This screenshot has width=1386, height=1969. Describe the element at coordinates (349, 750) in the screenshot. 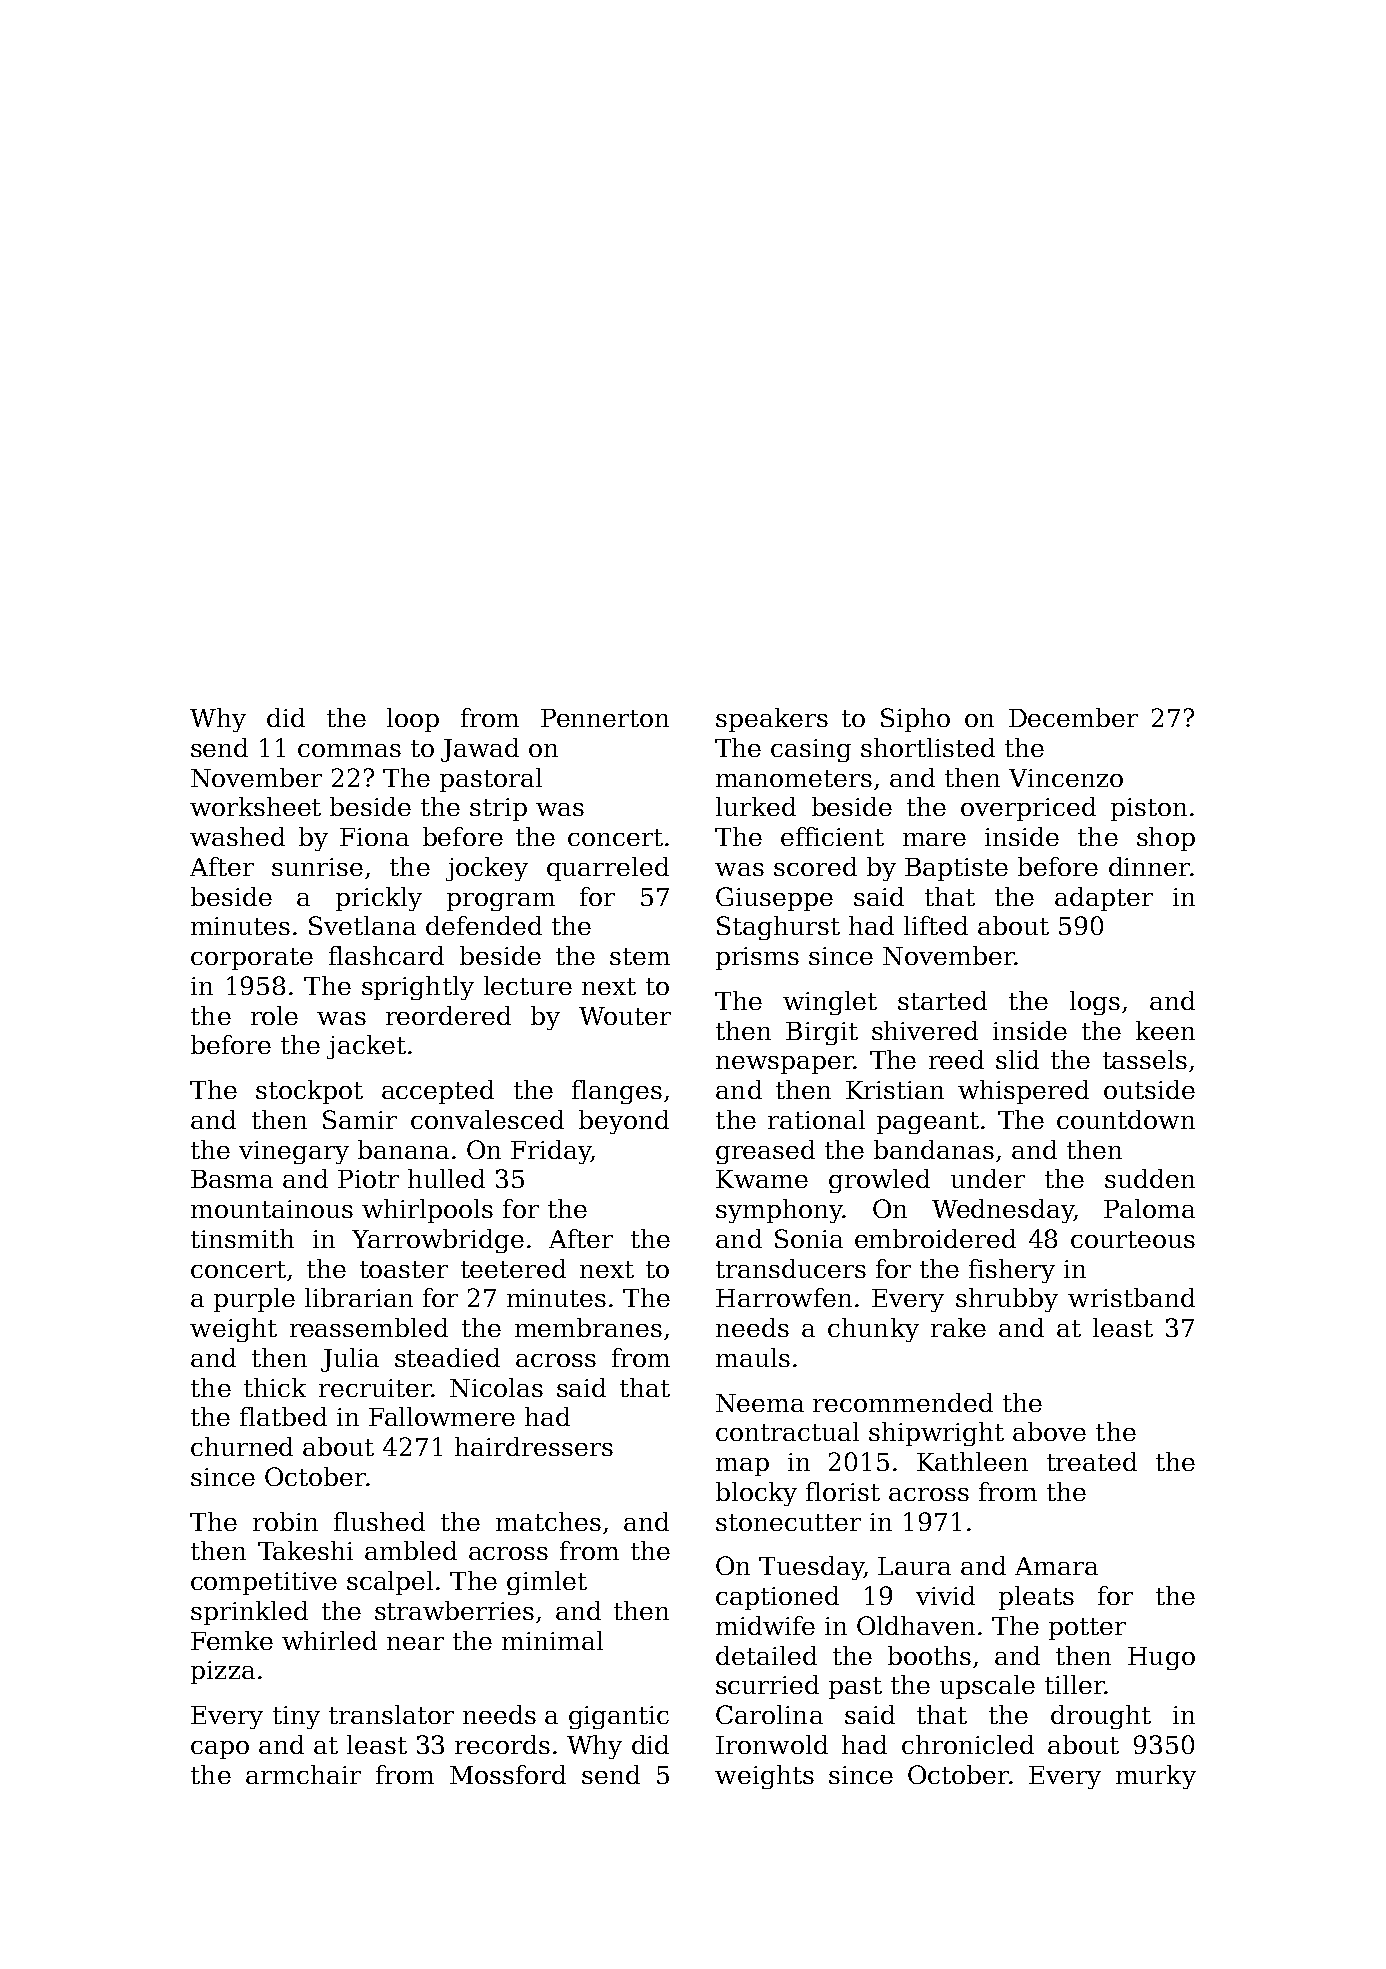

I see `commas` at that location.
